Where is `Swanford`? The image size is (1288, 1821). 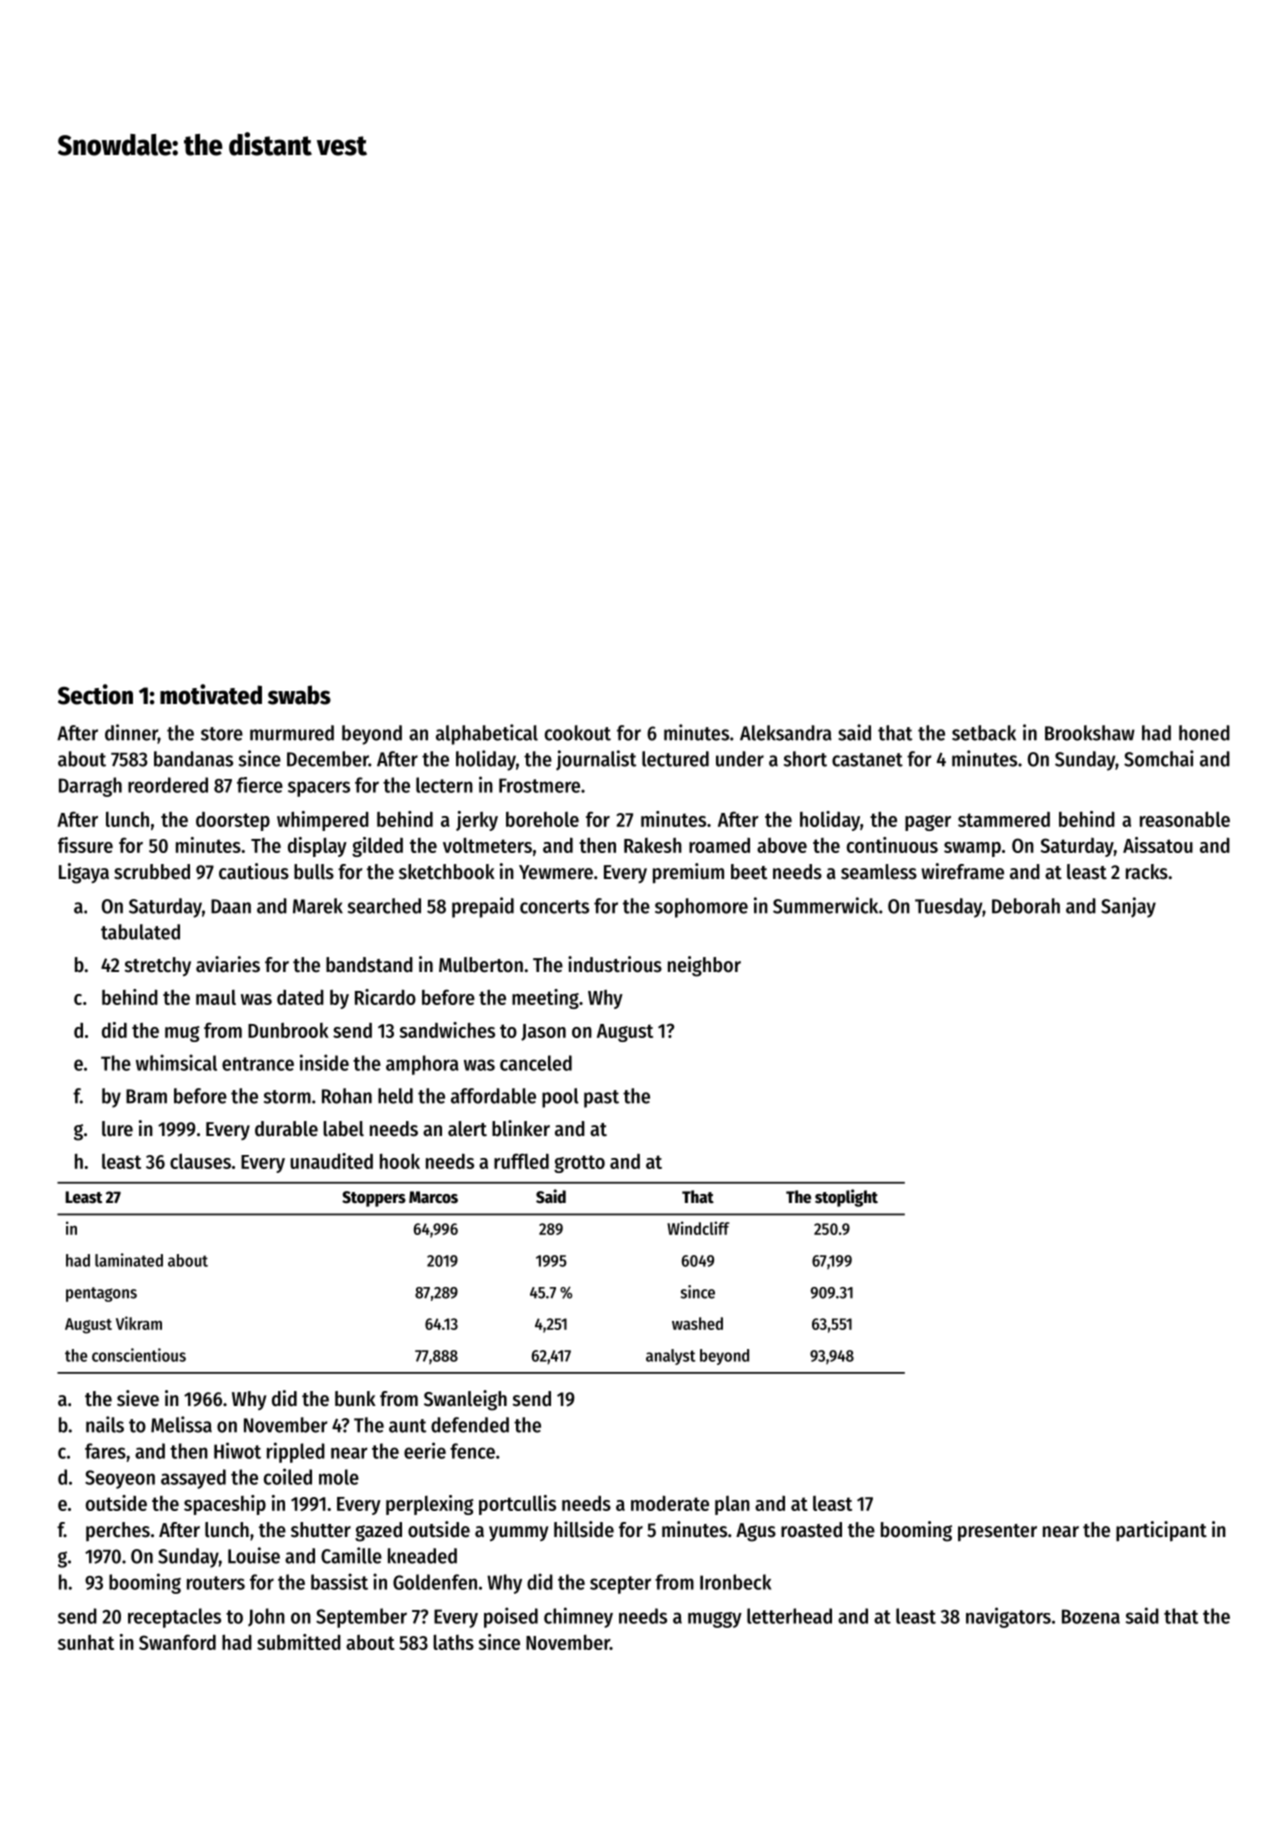 Swanford is located at coordinates (177, 1642).
